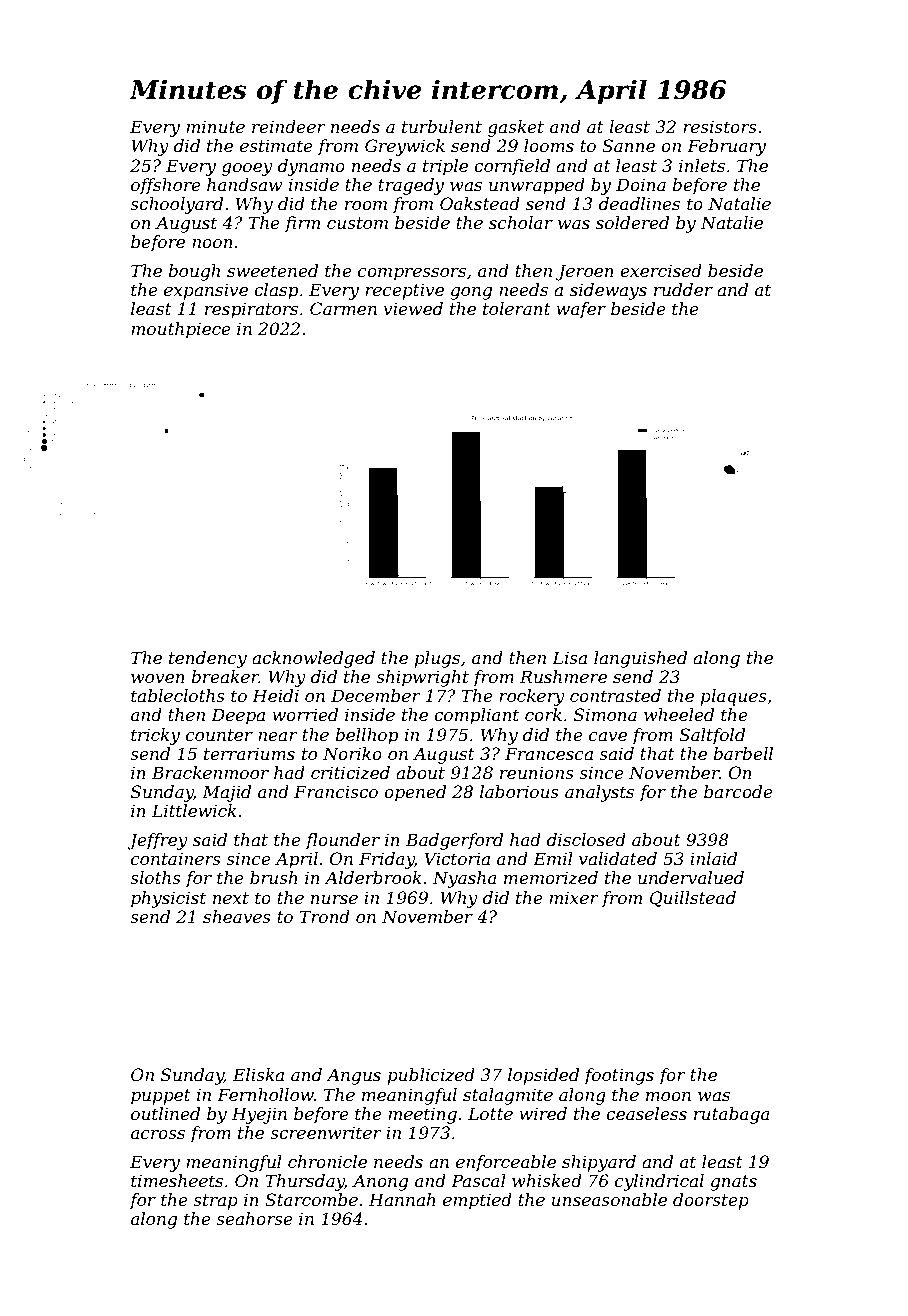  I want to click on lopsided, so click(543, 1076).
